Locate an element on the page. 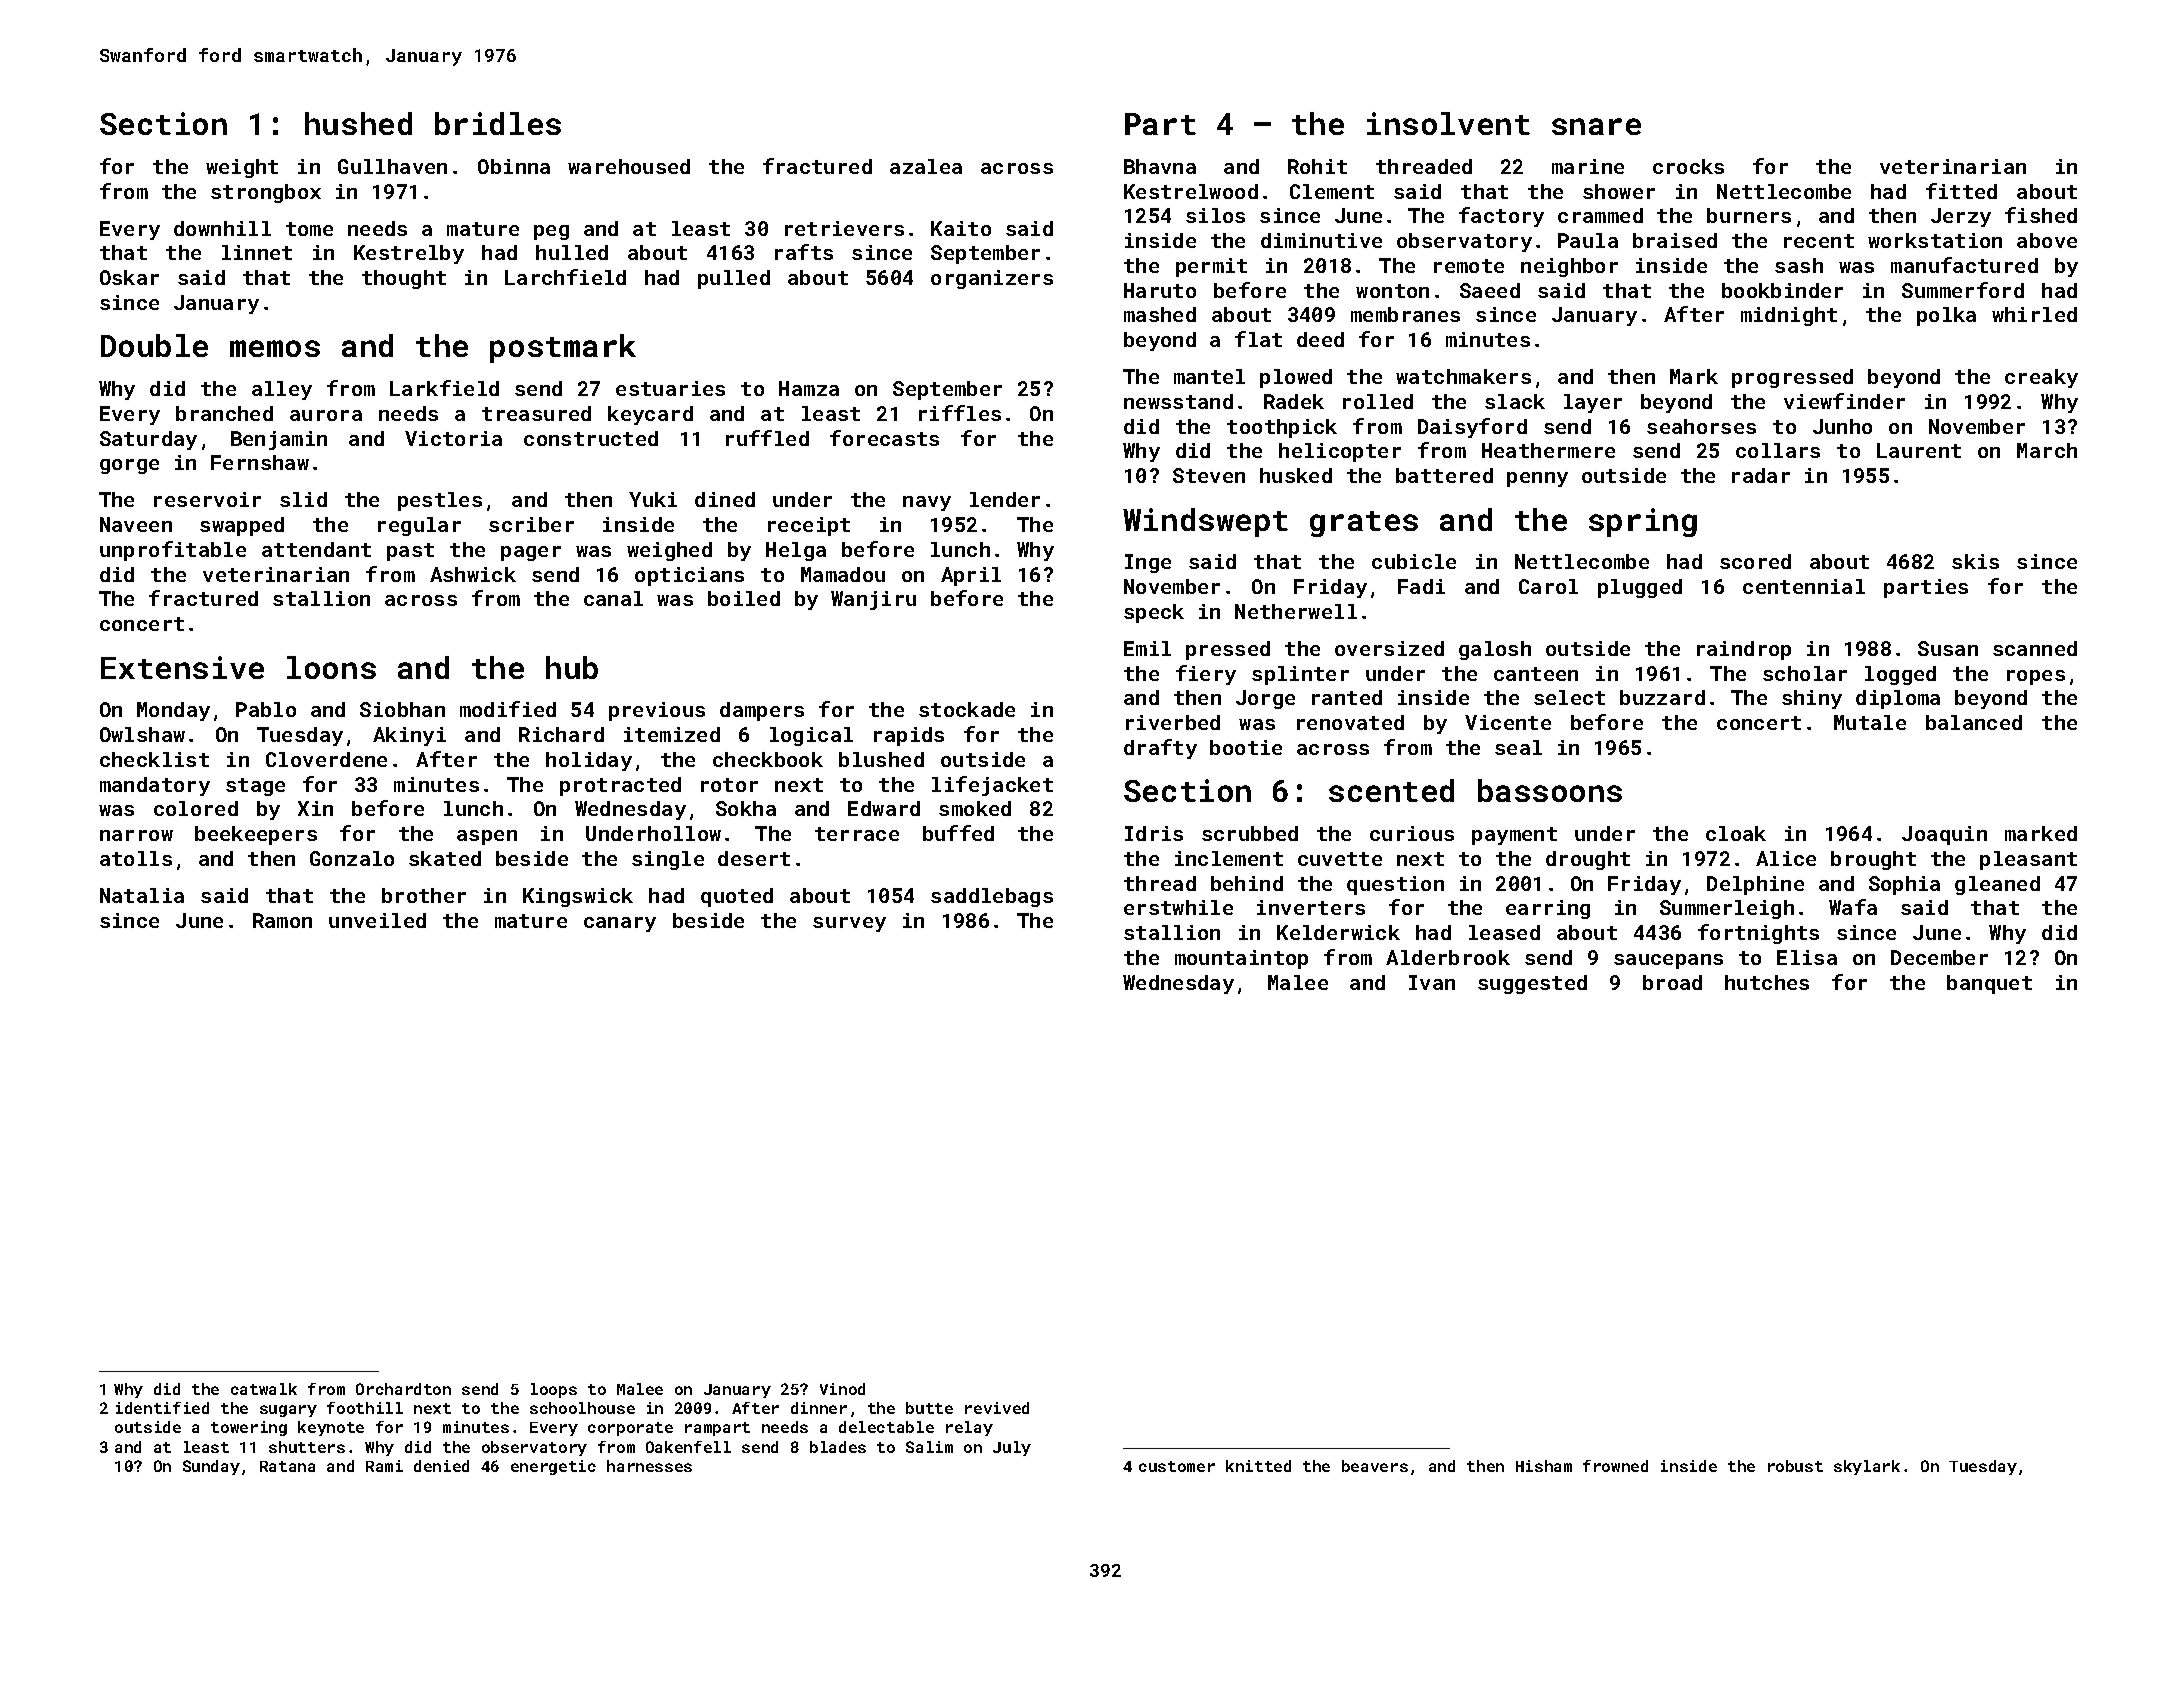 The height and width of the document is (1683, 2178). harnesses is located at coordinates (649, 1466).
